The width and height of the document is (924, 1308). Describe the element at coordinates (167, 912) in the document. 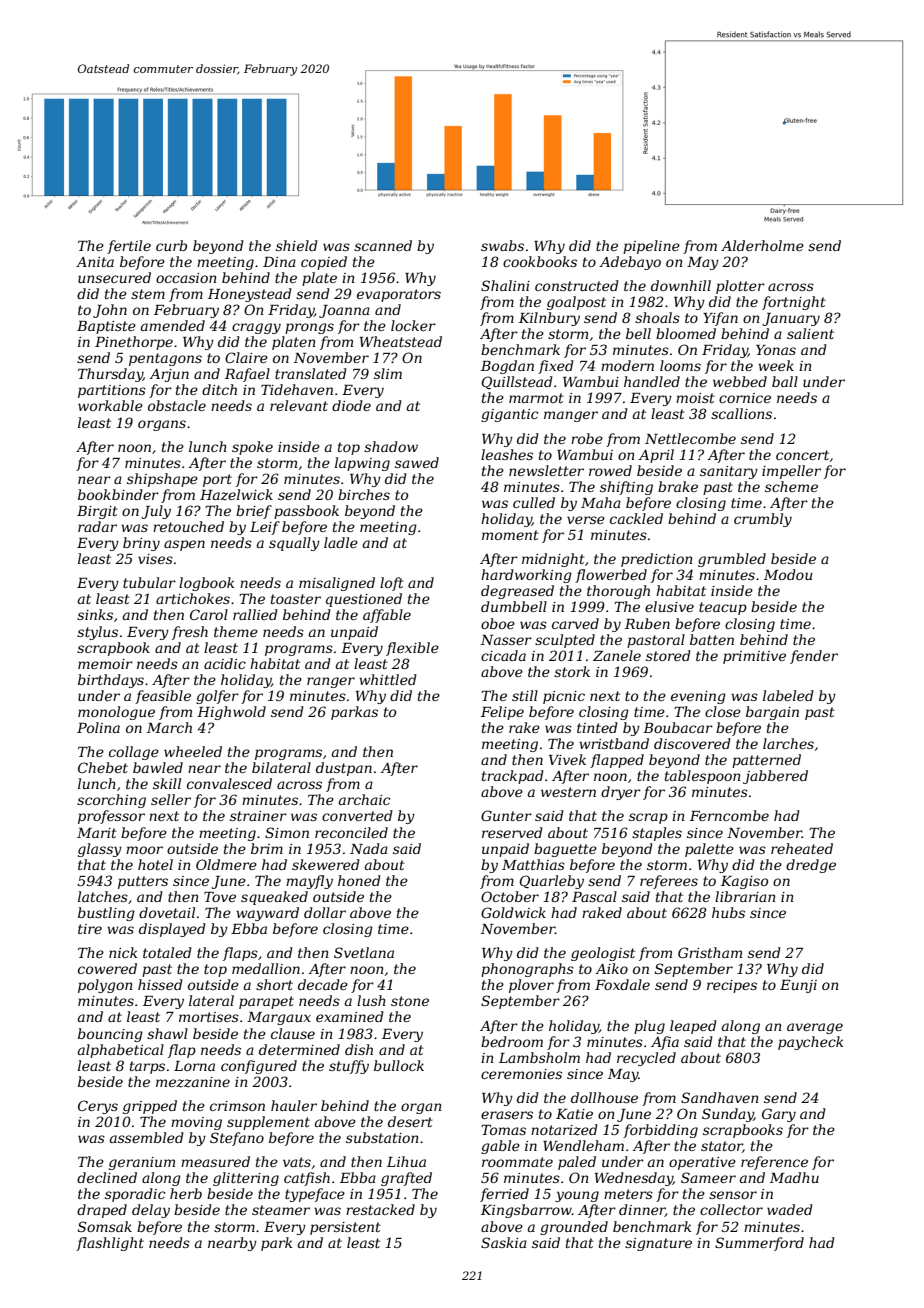

I see `dovetail` at that location.
